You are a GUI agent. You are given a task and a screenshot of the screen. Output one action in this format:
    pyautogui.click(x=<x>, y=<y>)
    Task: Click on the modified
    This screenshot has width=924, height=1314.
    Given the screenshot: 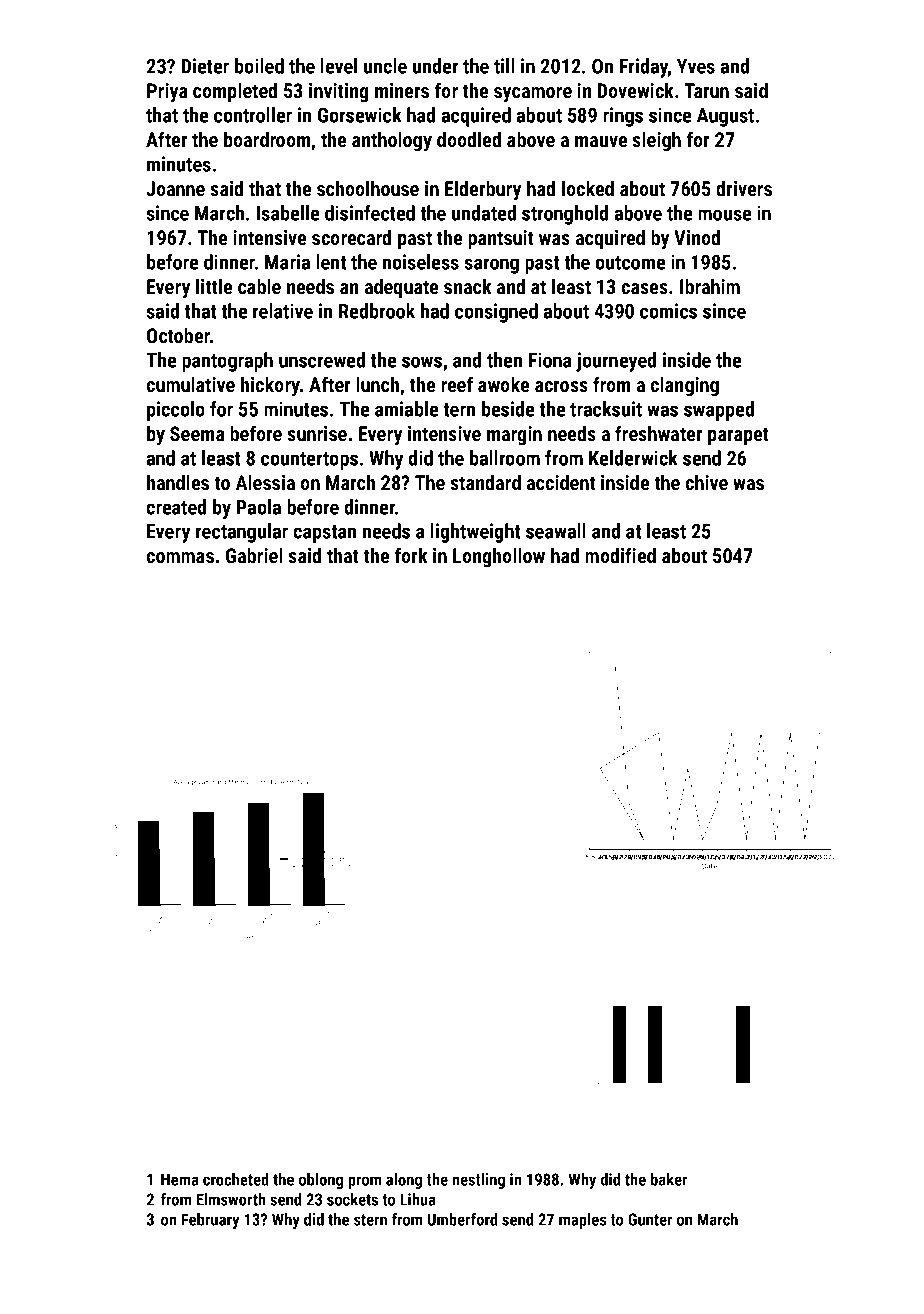 What is the action you would take?
    pyautogui.click(x=620, y=555)
